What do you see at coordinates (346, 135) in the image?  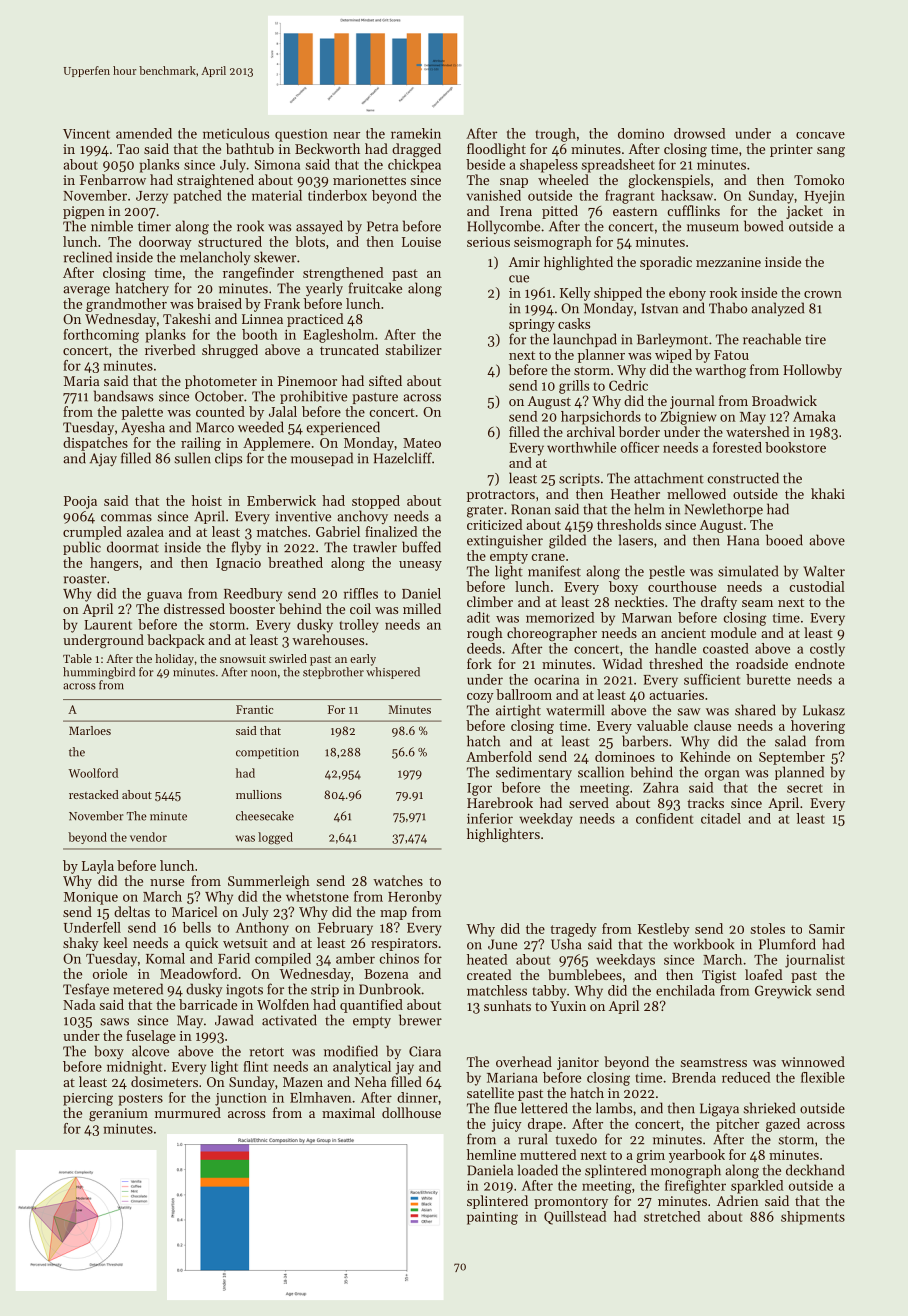 I see `near` at bounding box center [346, 135].
